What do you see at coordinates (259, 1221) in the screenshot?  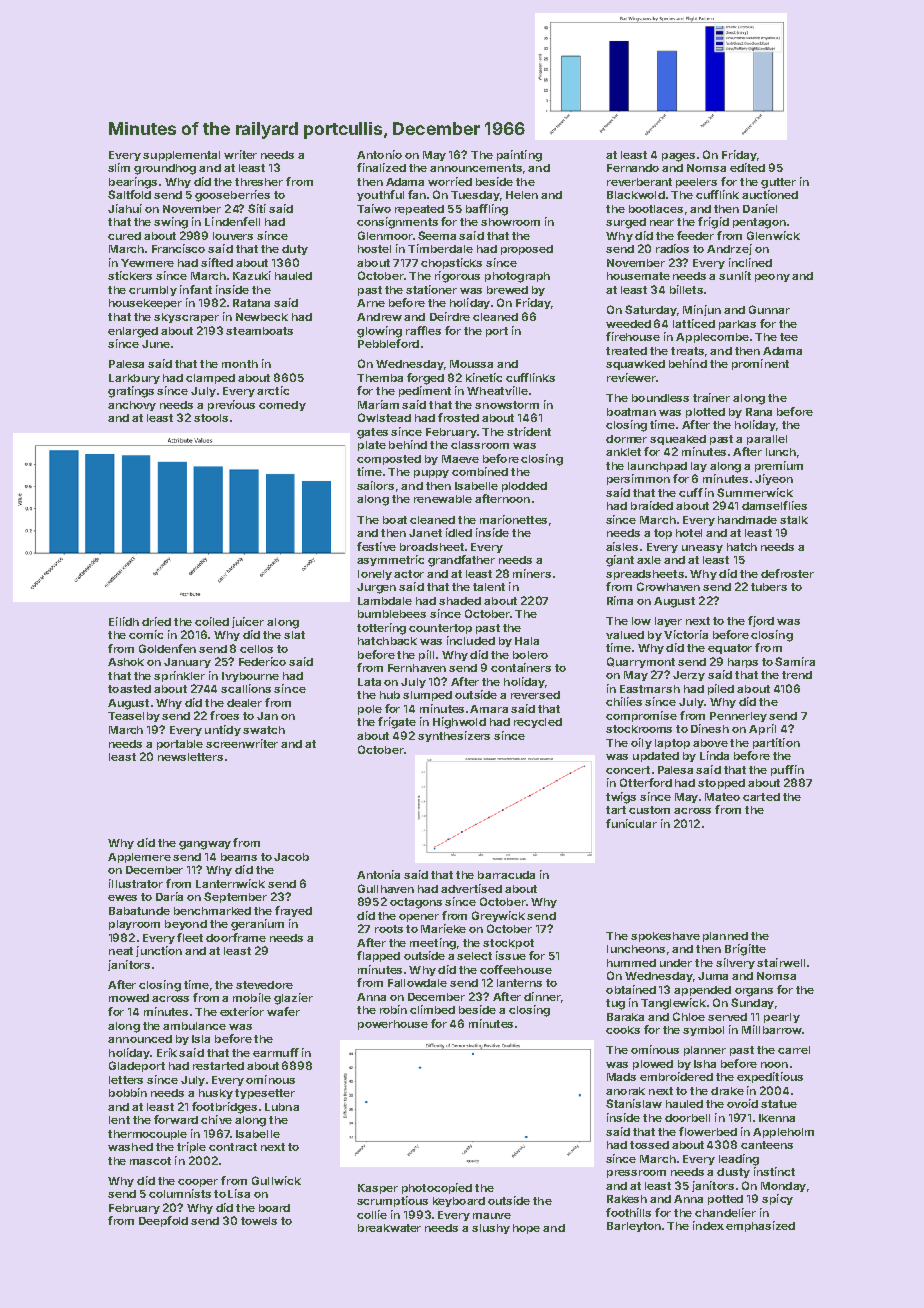 I see `towels` at bounding box center [259, 1221].
